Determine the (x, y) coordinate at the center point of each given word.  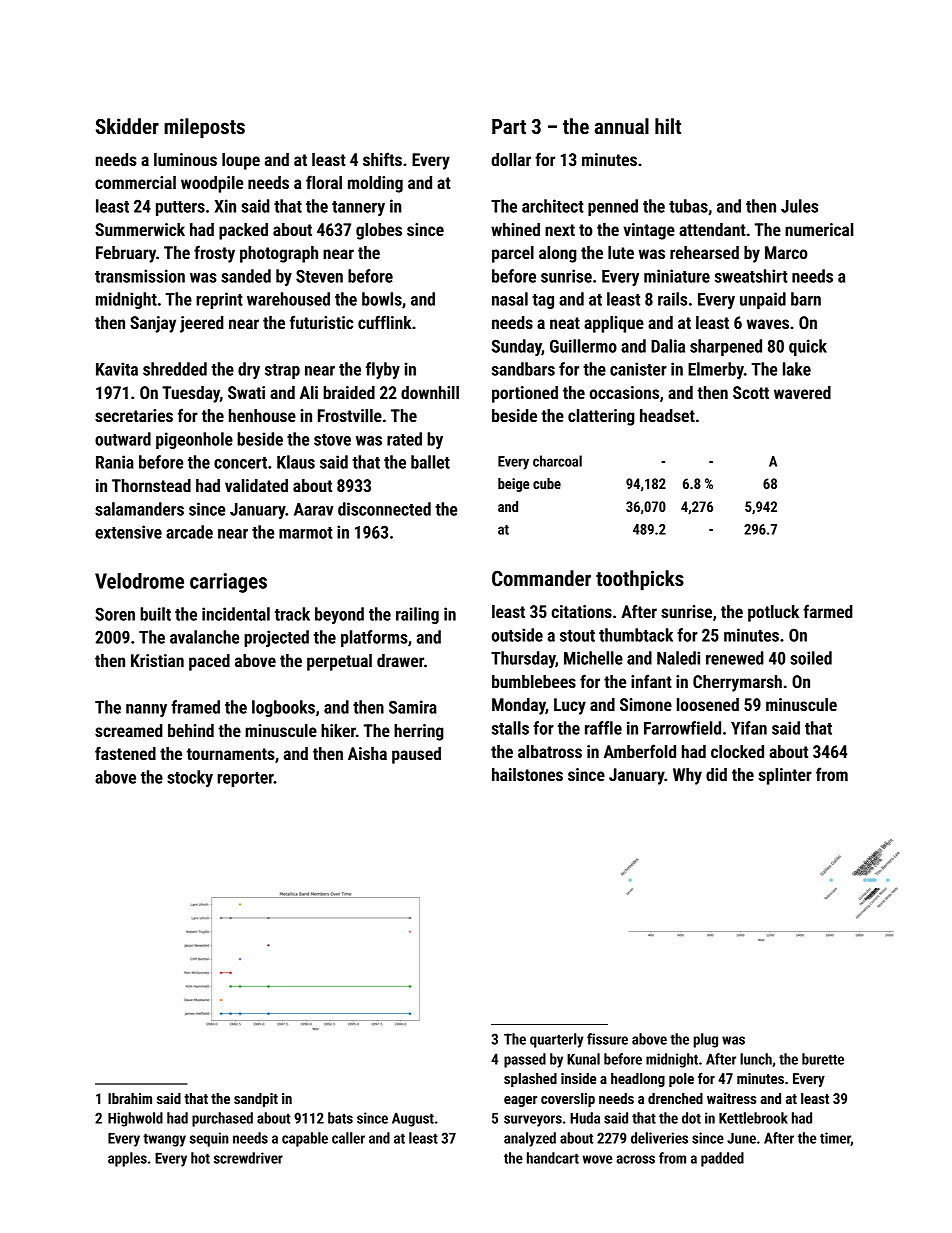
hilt (668, 126)
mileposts (204, 128)
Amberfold (640, 751)
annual (622, 126)
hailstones (527, 774)
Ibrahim (130, 1098)
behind (191, 730)
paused (416, 755)
